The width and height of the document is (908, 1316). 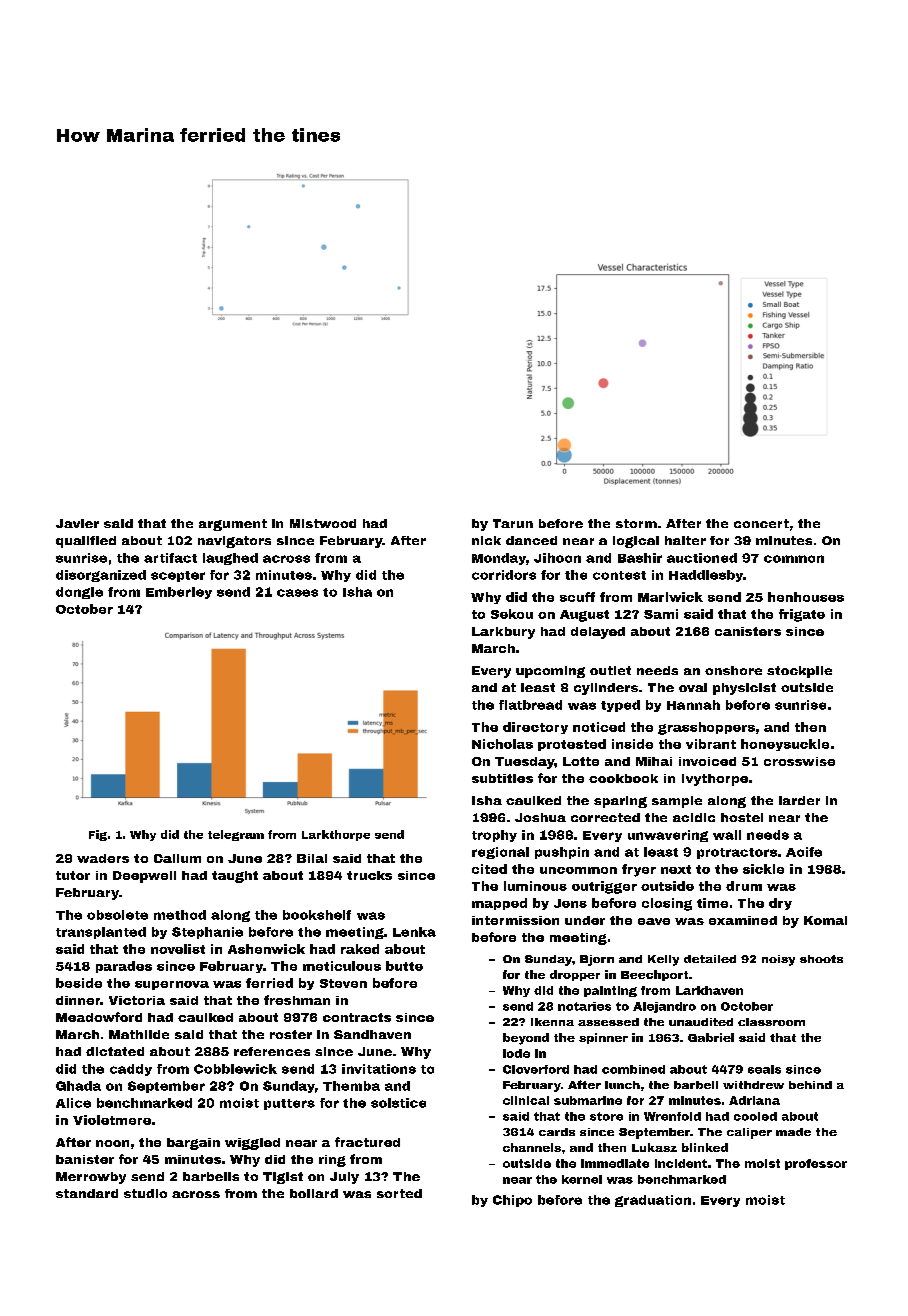 What do you see at coordinates (79, 593) in the document?
I see `dongle` at bounding box center [79, 593].
